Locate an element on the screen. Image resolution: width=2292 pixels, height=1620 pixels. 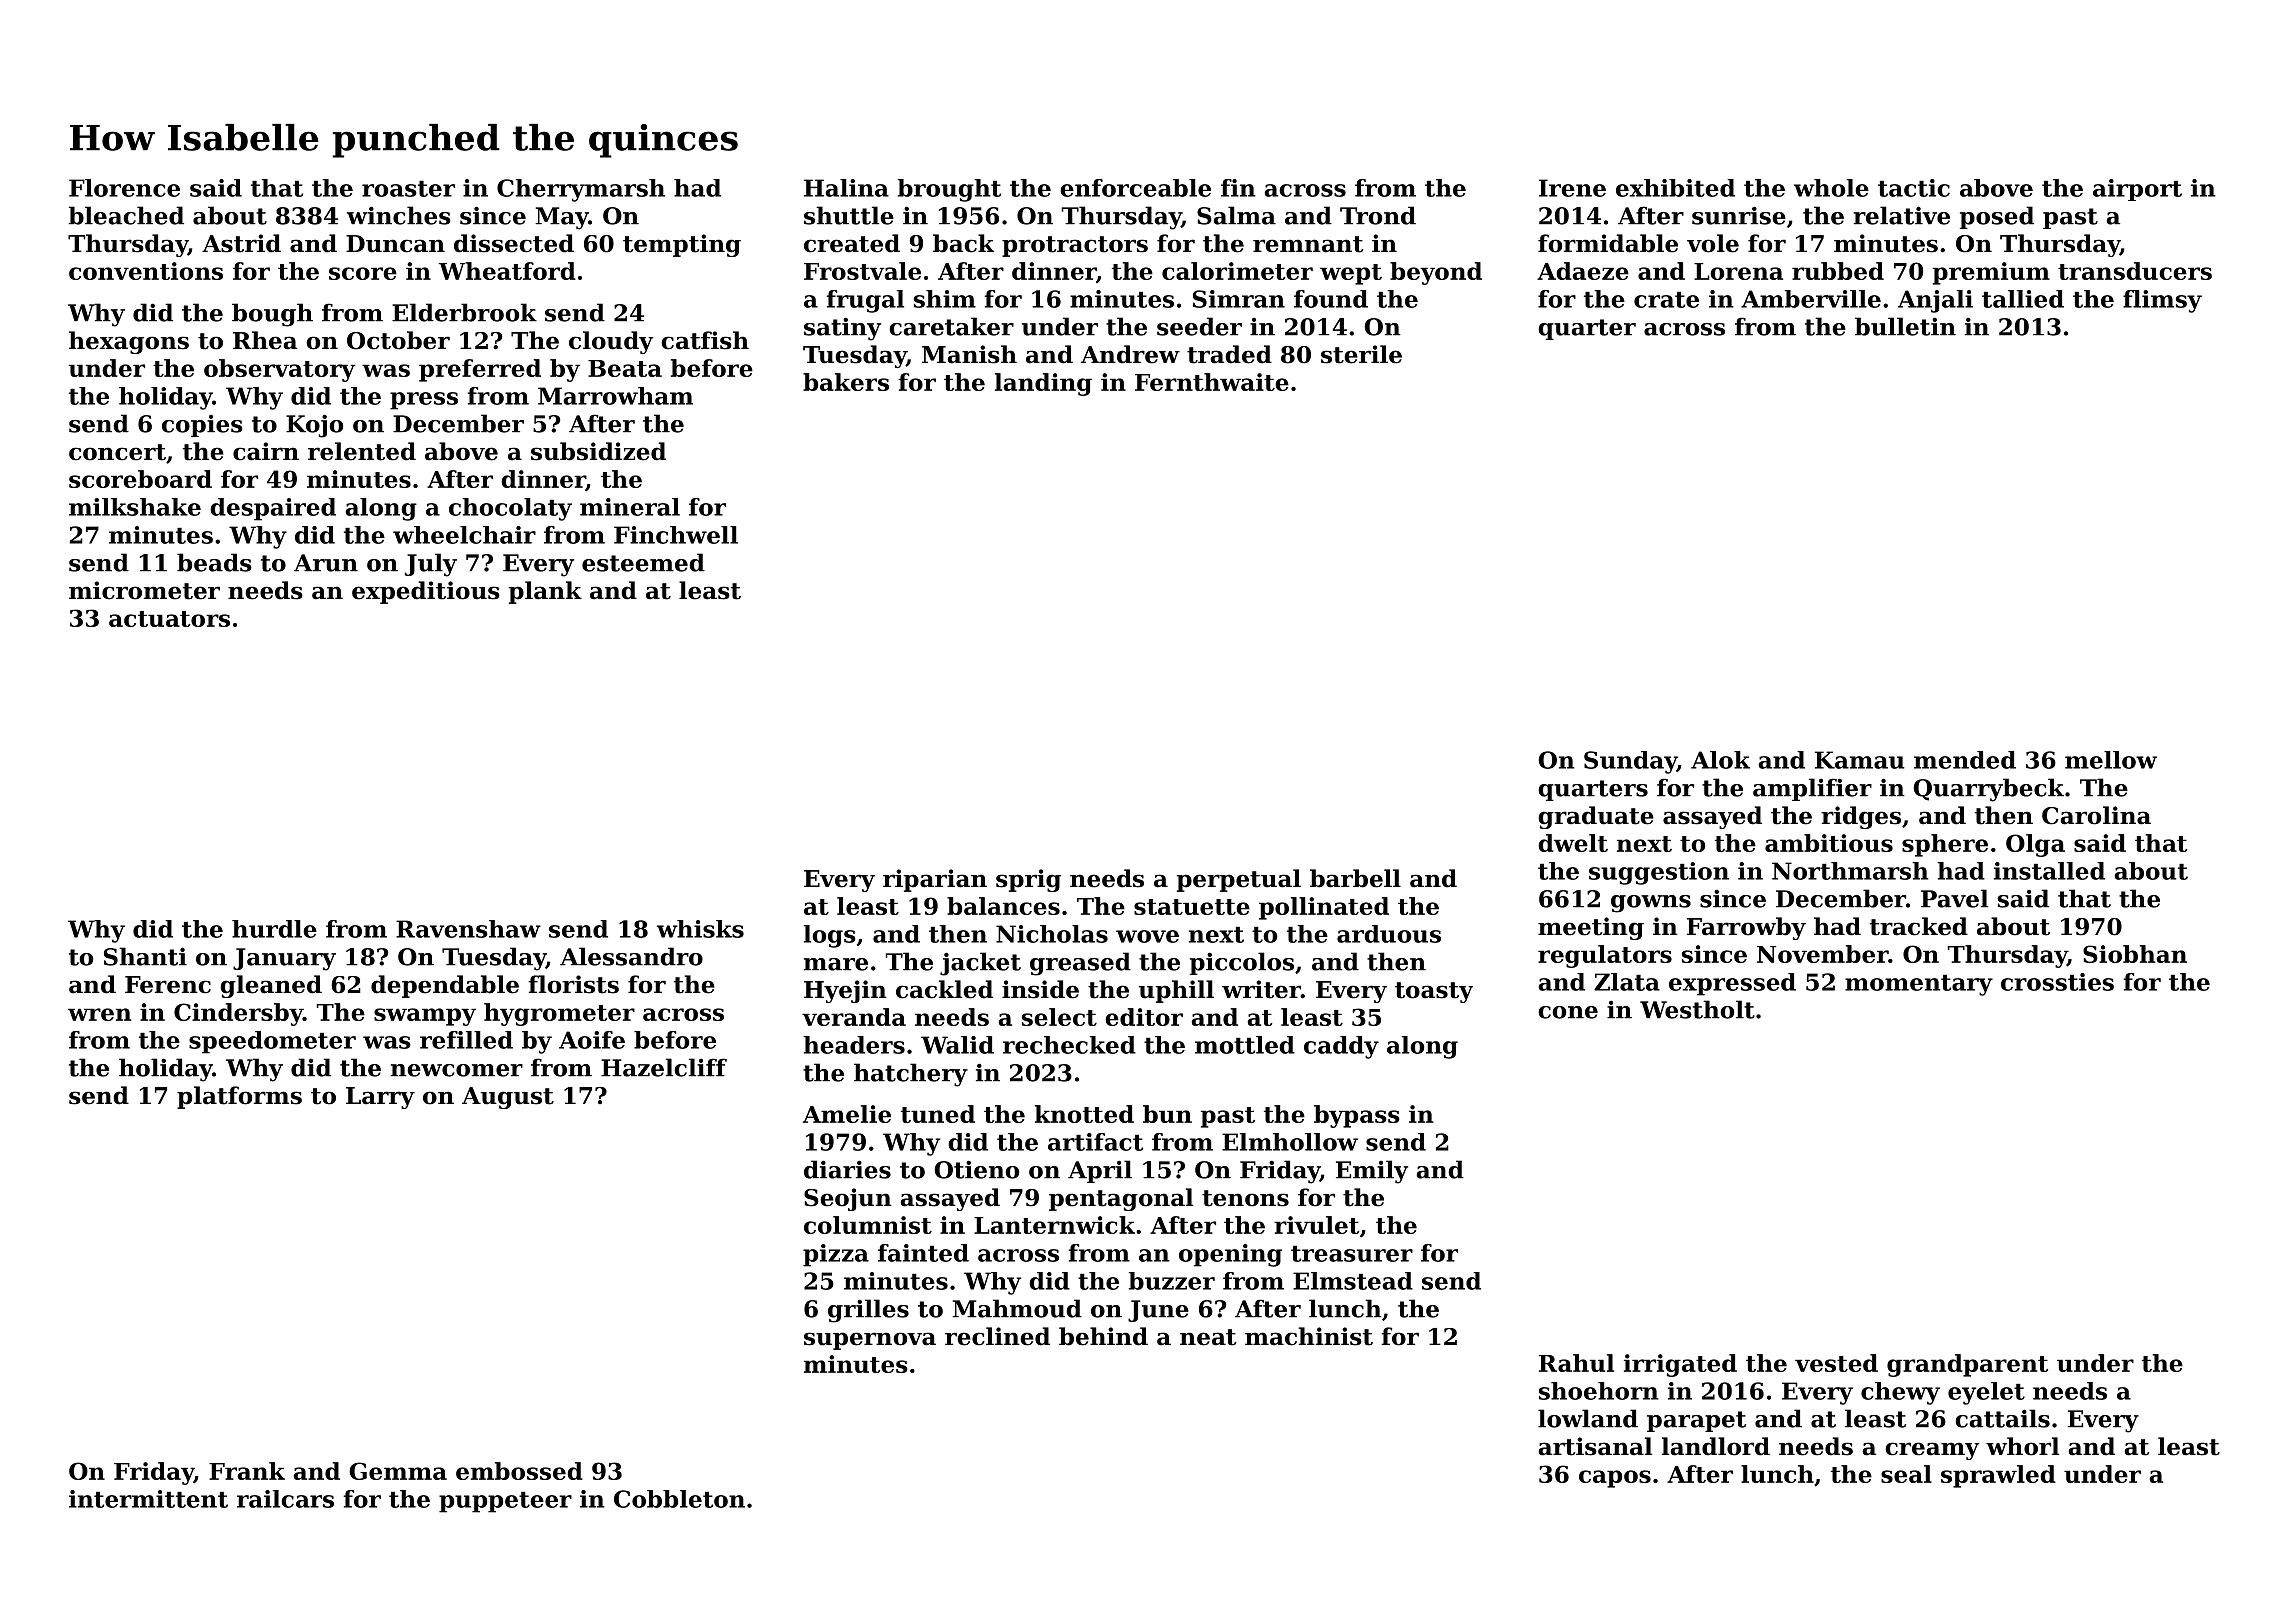
Cherrymarsh is located at coordinates (581, 190).
